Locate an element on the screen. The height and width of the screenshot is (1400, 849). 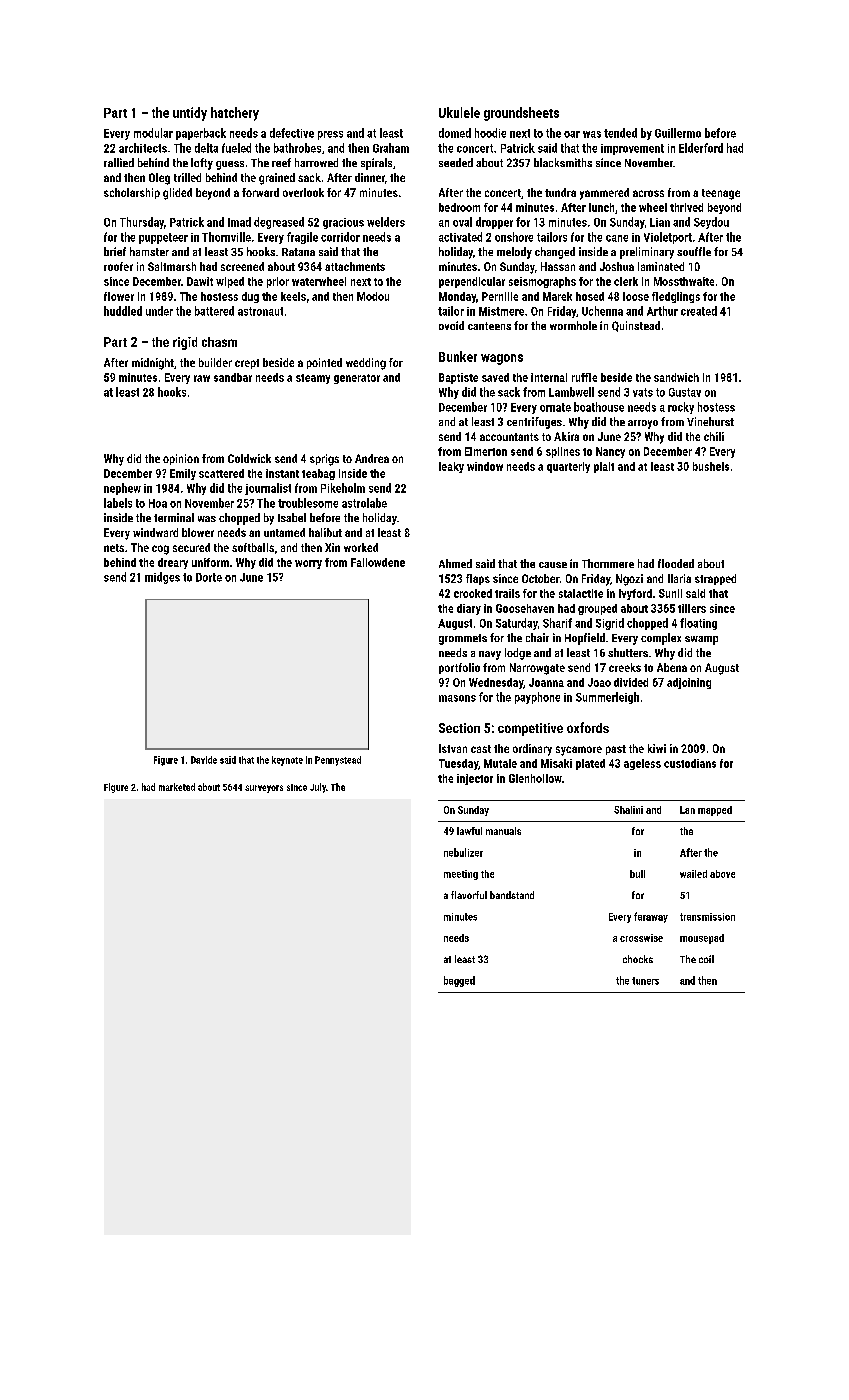
hatchery is located at coordinates (235, 114).
